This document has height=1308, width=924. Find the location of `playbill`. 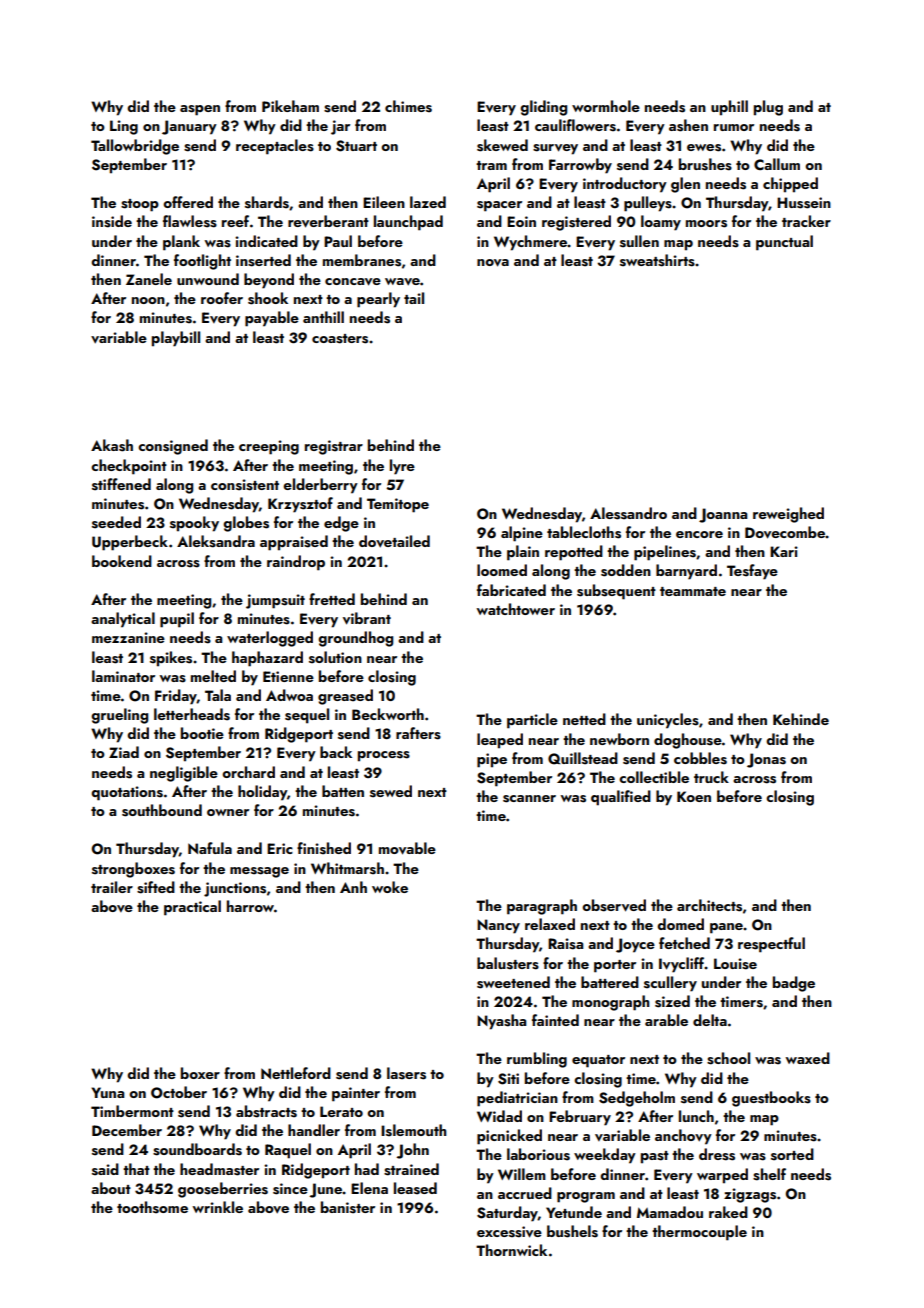

playbill is located at coordinates (176, 339).
